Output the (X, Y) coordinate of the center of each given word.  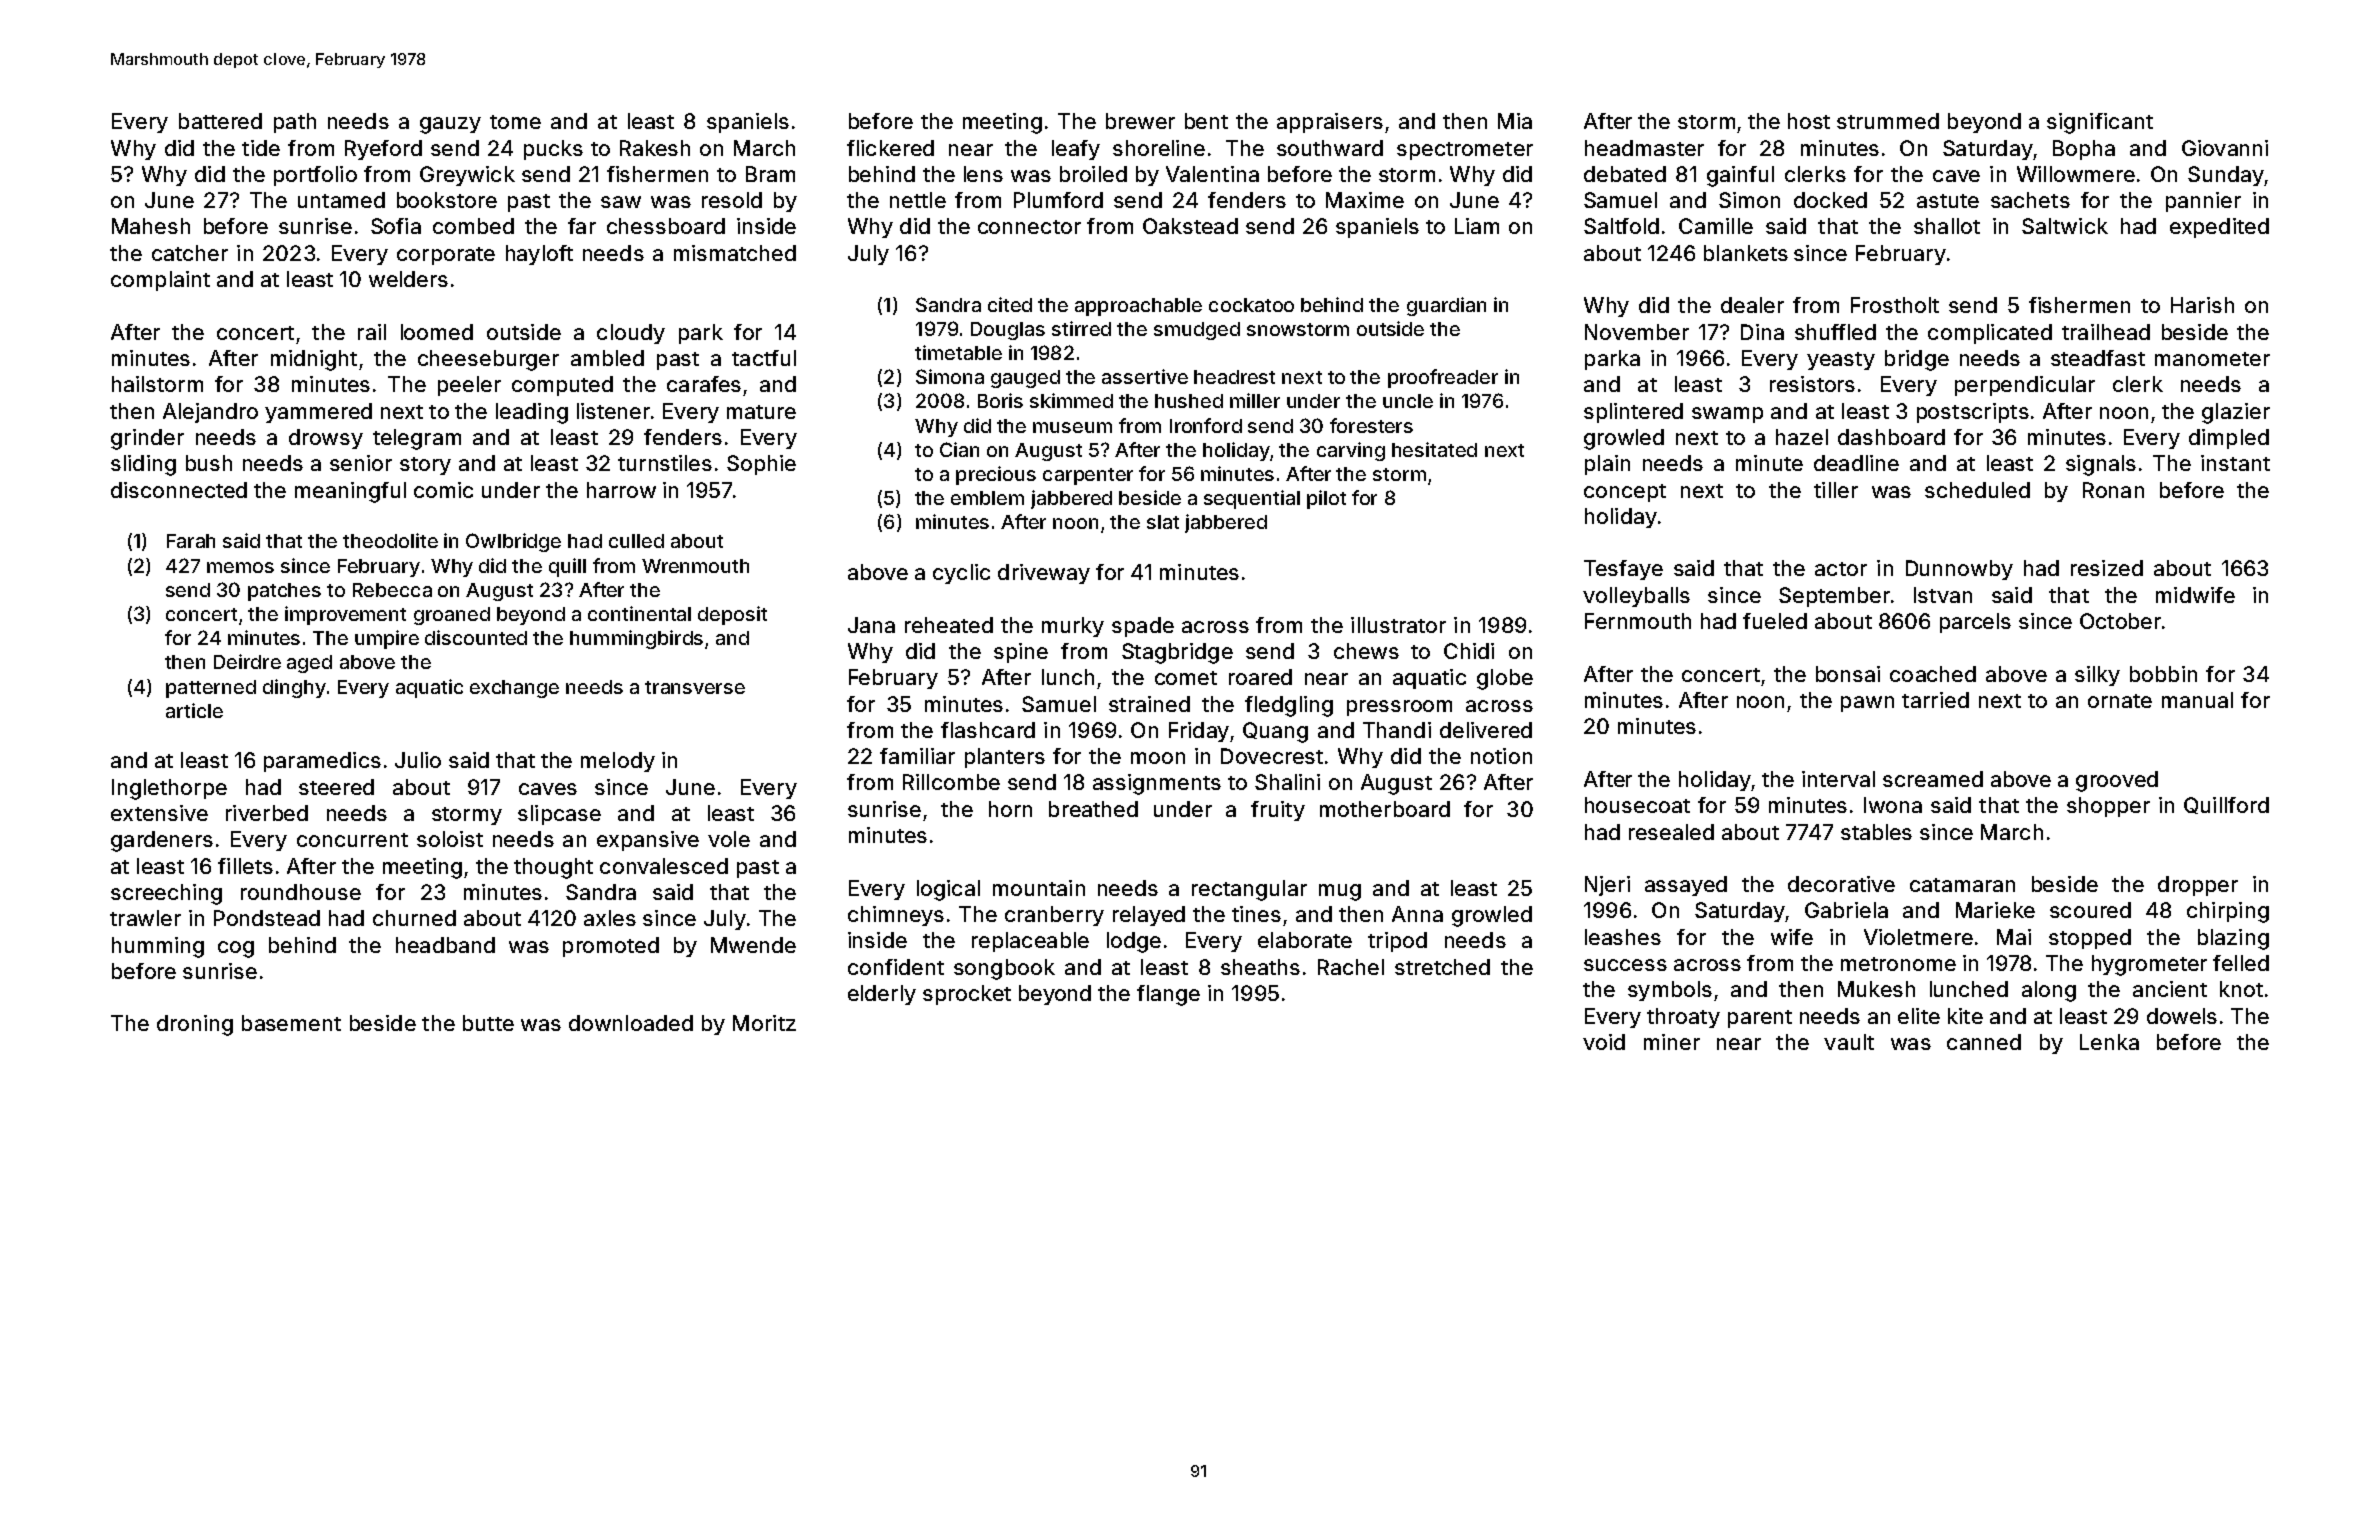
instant (2235, 463)
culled (636, 541)
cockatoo (1251, 305)
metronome (1898, 964)
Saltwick (2065, 226)
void (1604, 1042)
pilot (1326, 499)
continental (639, 613)
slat (1163, 522)
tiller (1836, 490)
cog (236, 949)
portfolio (315, 176)
